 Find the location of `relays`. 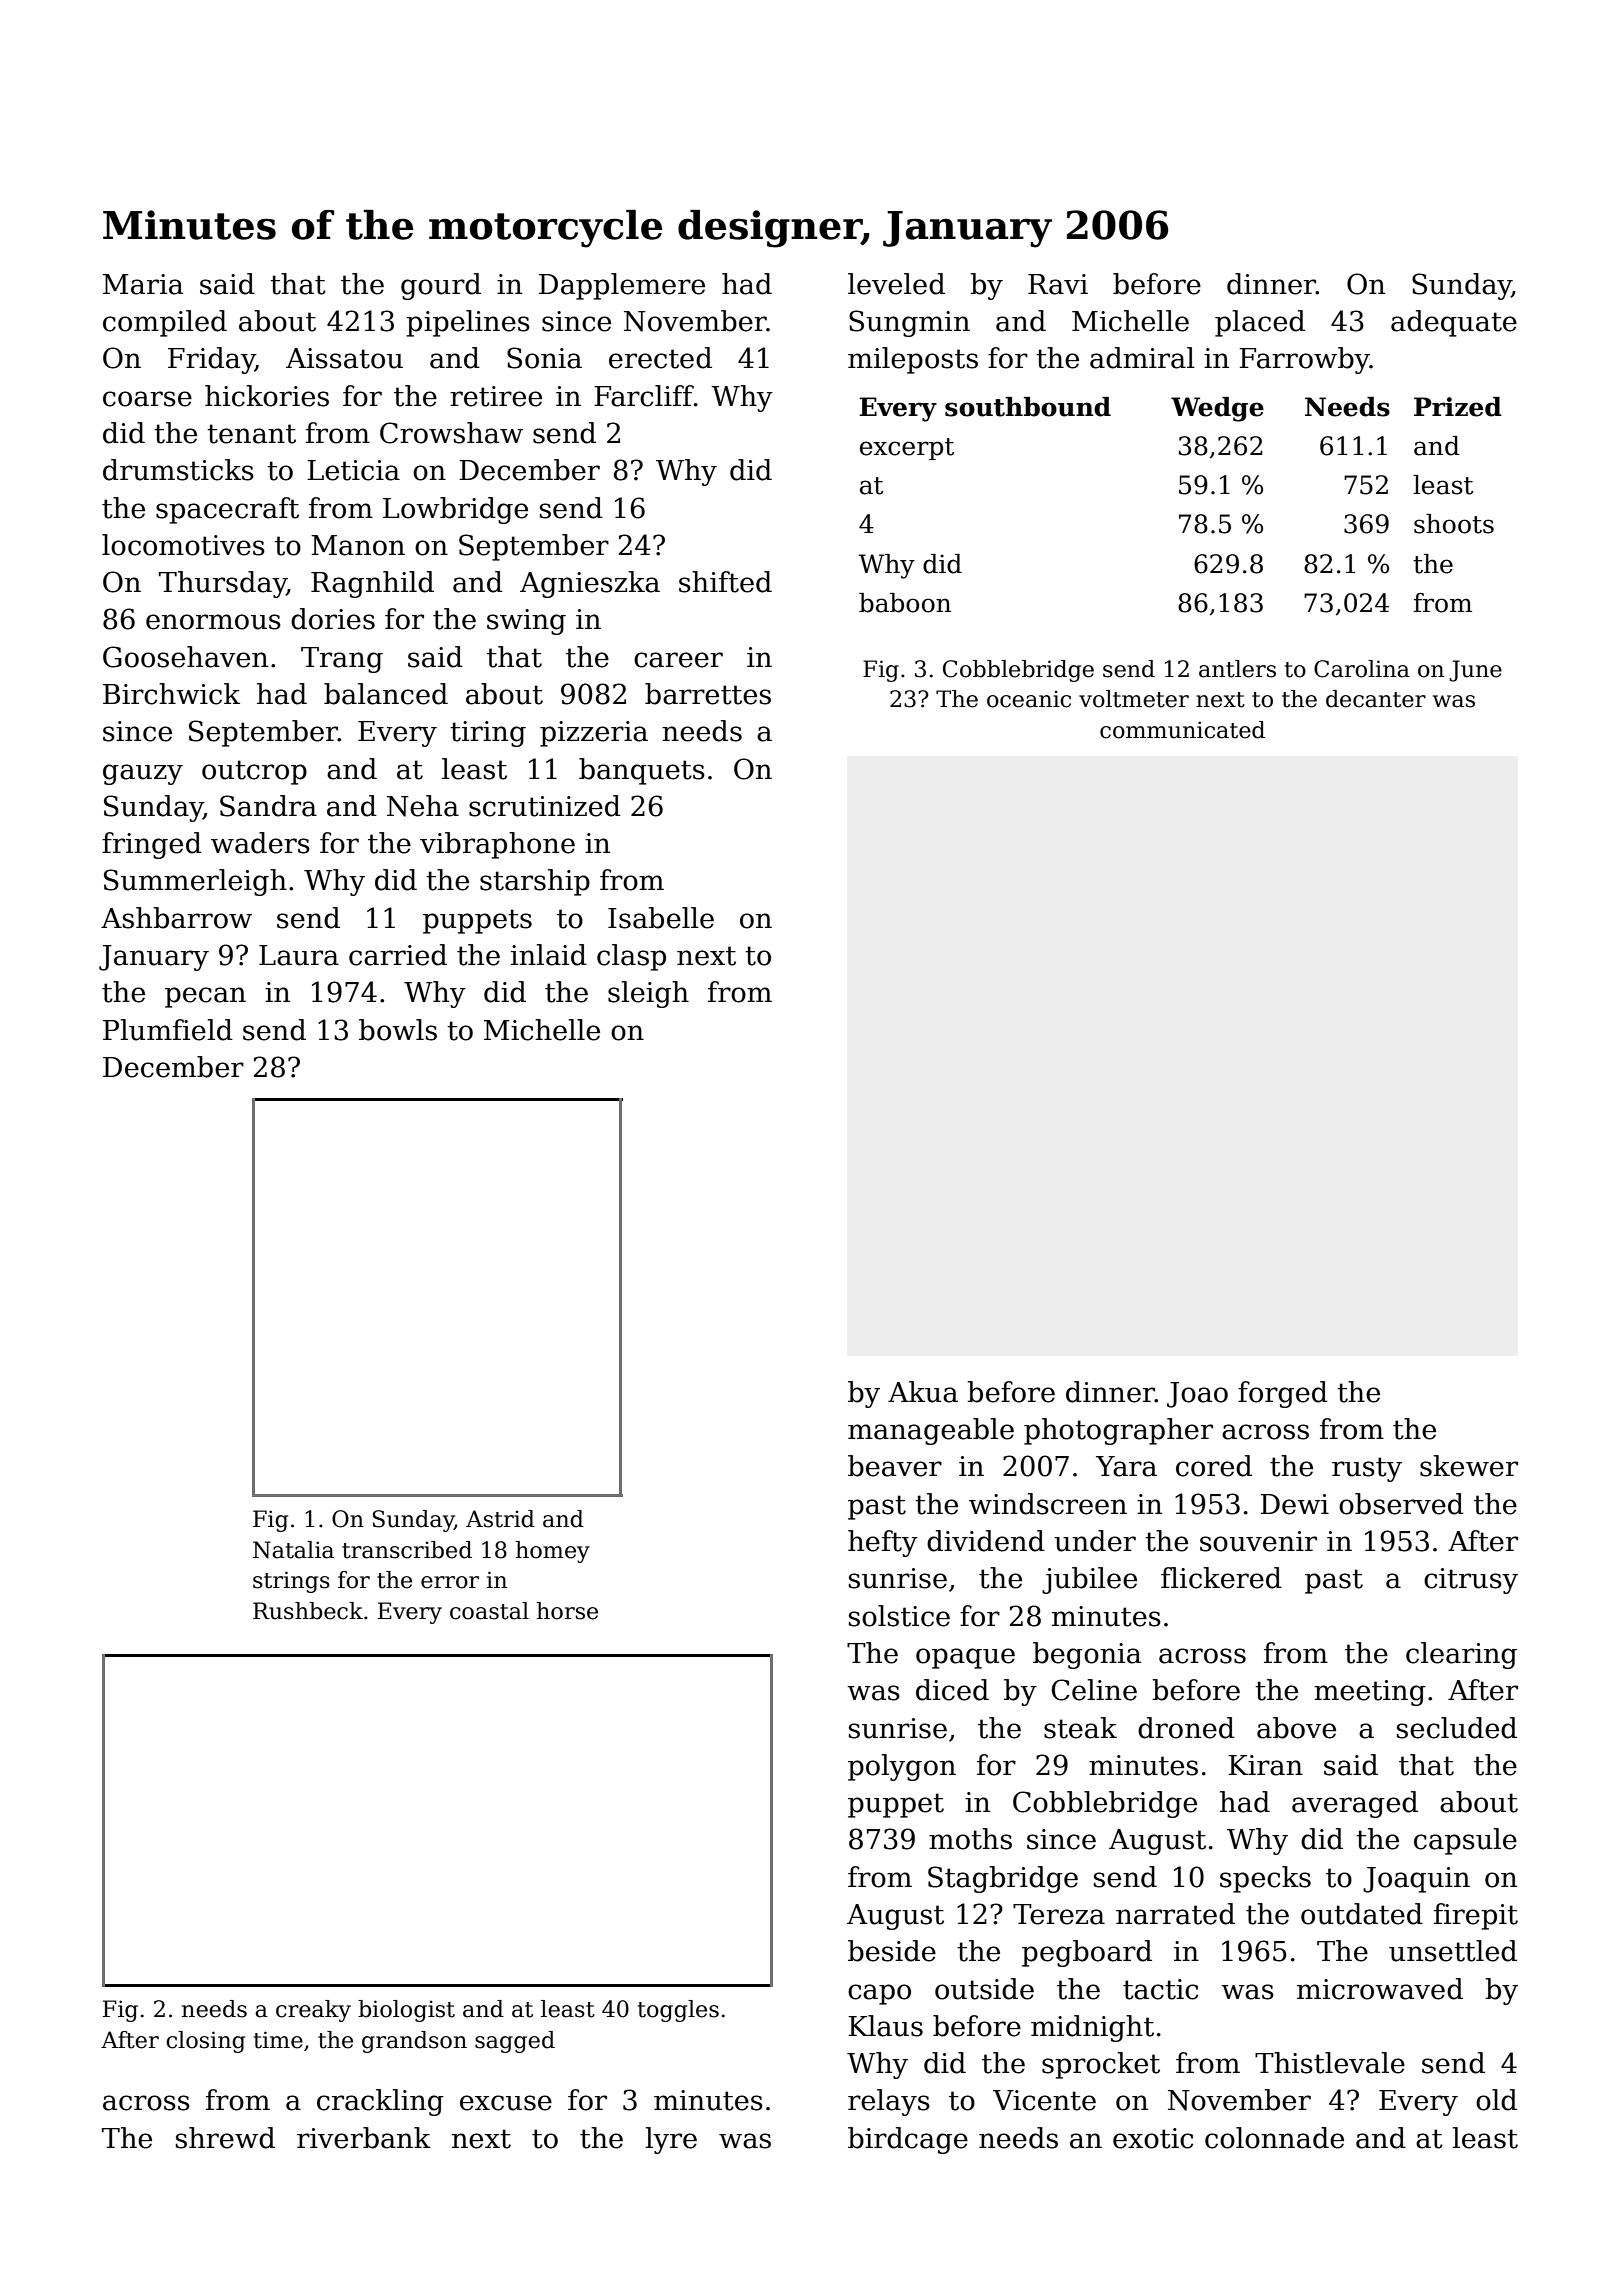

relays is located at coordinates (889, 2102).
